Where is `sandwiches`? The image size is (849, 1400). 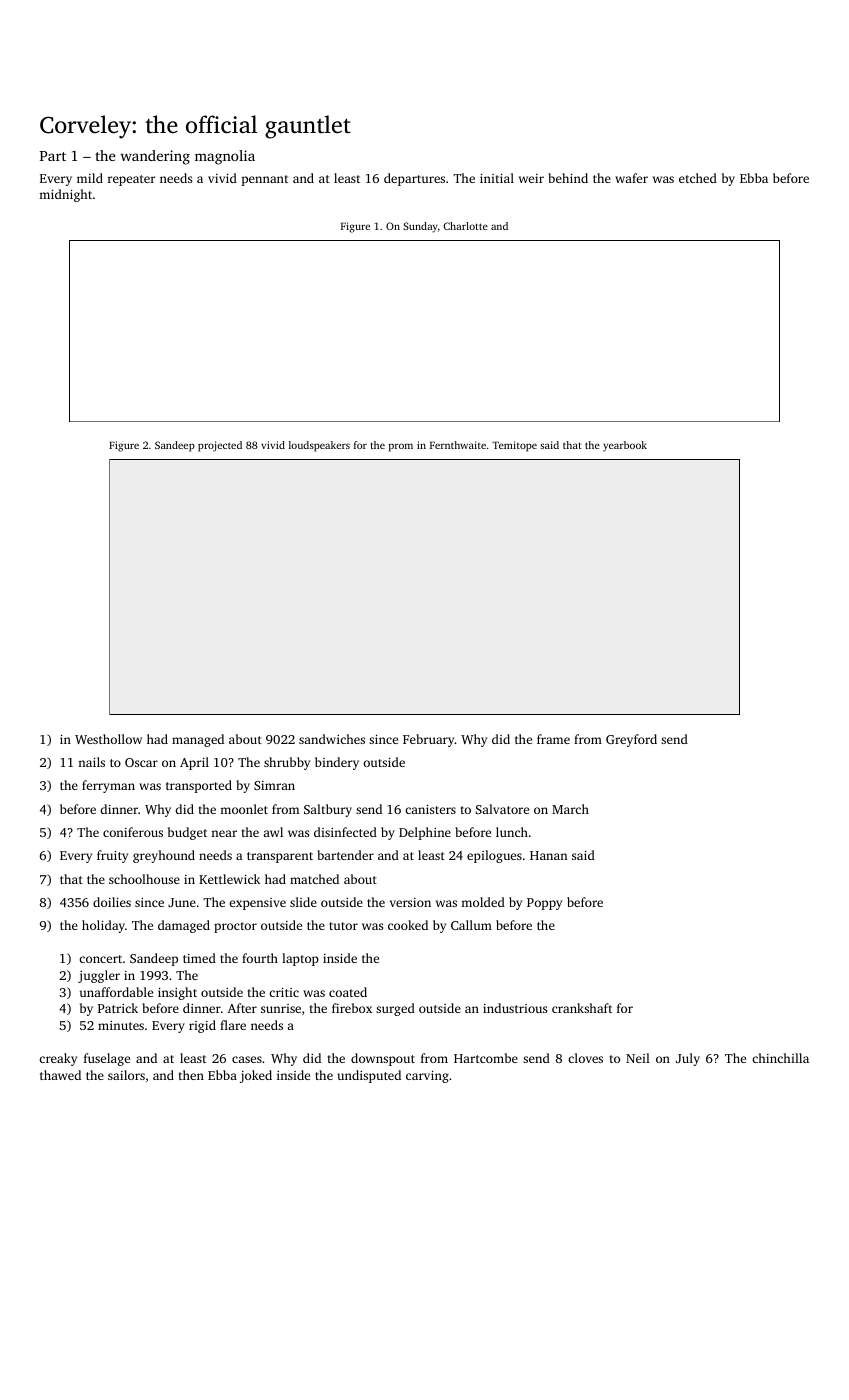 sandwiches is located at coordinates (332, 739).
